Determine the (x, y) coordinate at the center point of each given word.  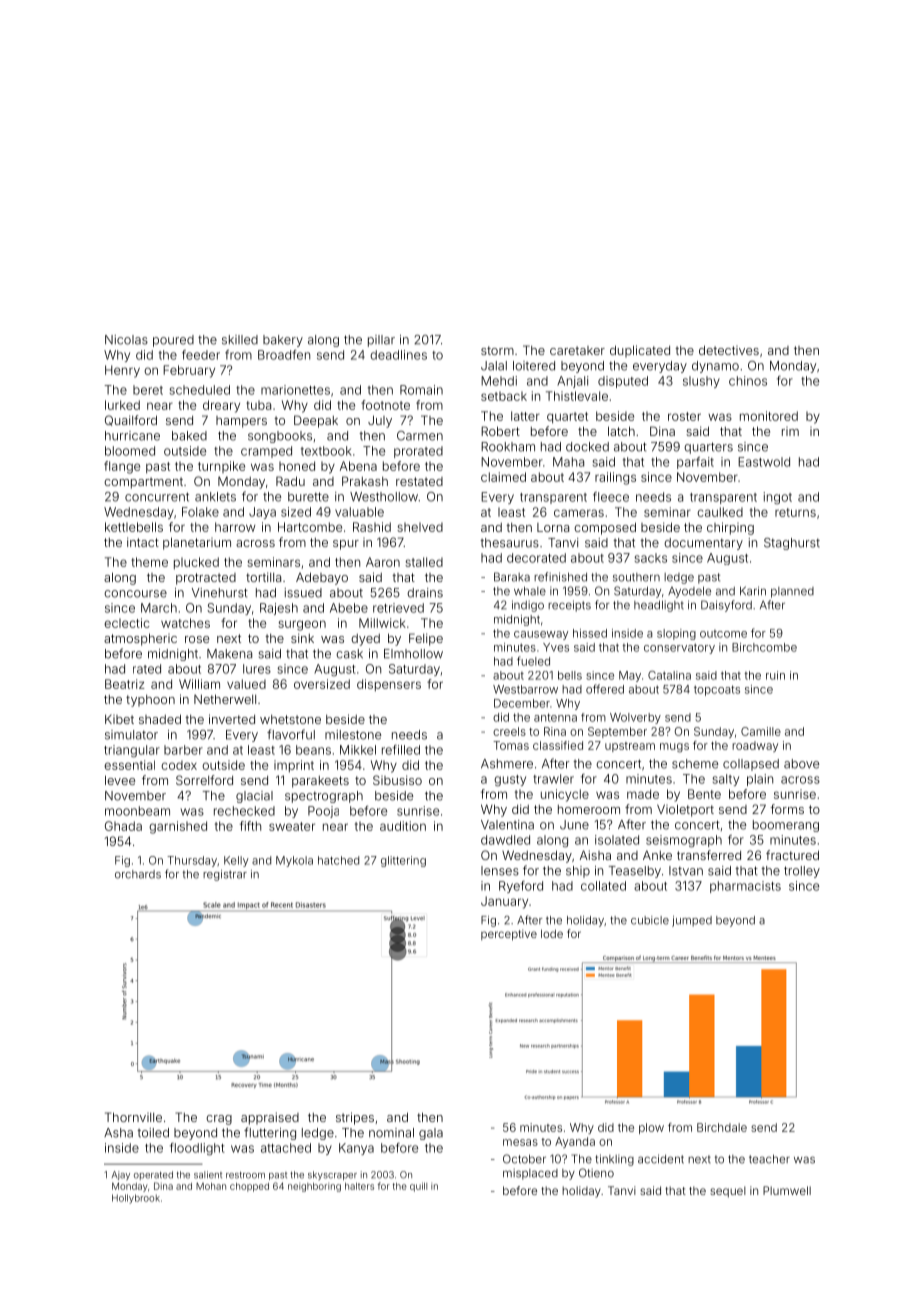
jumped (692, 921)
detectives (729, 350)
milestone (353, 735)
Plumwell (787, 1190)
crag (219, 1120)
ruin (775, 675)
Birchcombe (764, 647)
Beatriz (125, 684)
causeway (541, 635)
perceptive (509, 935)
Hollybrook (136, 1199)
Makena (229, 654)
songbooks (280, 437)
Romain (421, 390)
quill (418, 1187)
